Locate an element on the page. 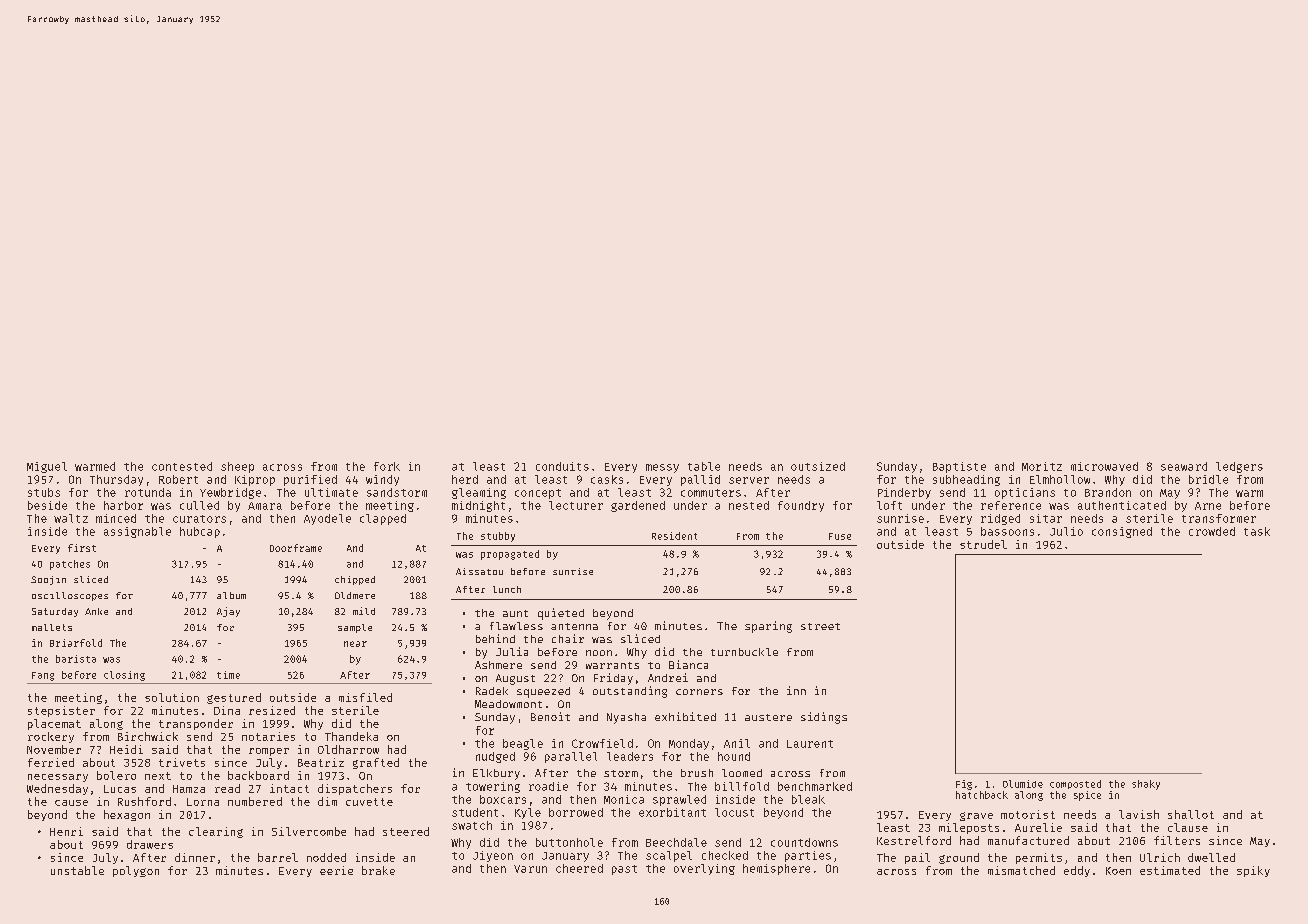 Image resolution: width=1308 pixels, height=924 pixels. midnight is located at coordinates (478, 506).
